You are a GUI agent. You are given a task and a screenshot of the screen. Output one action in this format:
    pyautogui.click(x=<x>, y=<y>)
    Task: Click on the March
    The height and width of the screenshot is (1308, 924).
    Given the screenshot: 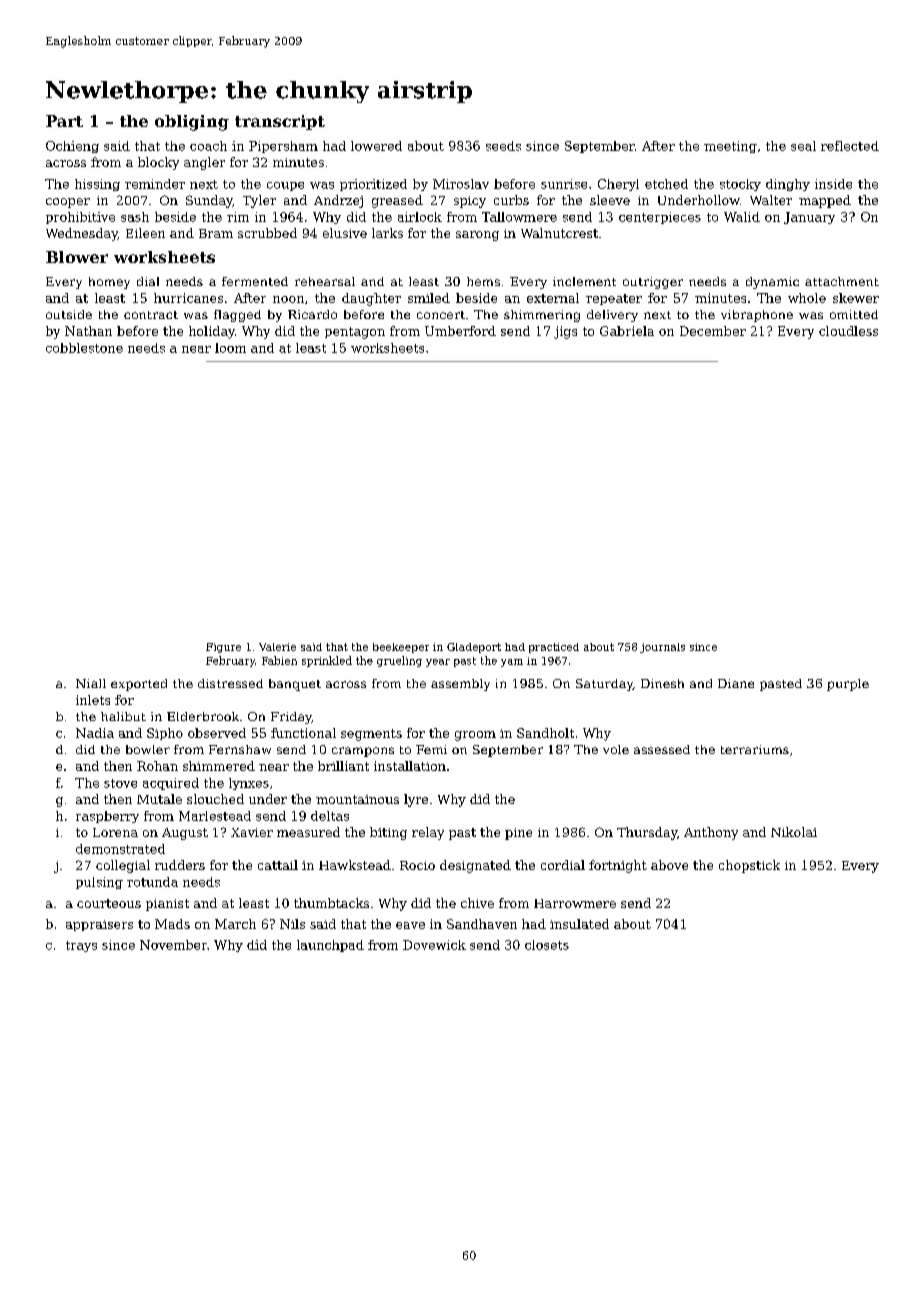 What is the action you would take?
    pyautogui.click(x=235, y=924)
